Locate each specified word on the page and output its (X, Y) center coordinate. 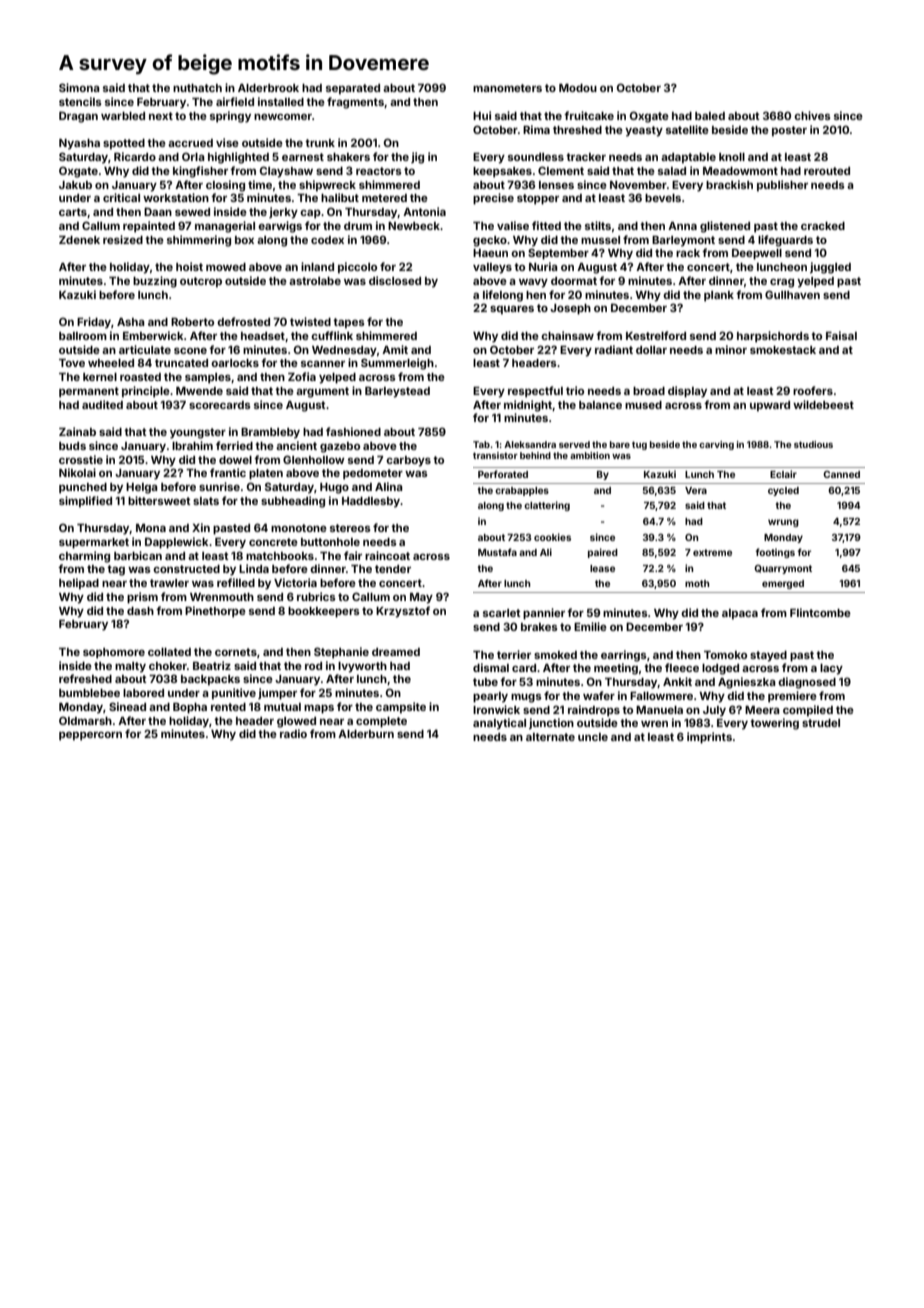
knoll (732, 157)
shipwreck (327, 186)
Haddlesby (371, 502)
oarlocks (235, 363)
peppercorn (90, 736)
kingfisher (200, 172)
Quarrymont (783, 569)
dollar (651, 350)
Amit (395, 349)
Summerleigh (397, 364)
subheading (293, 502)
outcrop (201, 282)
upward (770, 406)
